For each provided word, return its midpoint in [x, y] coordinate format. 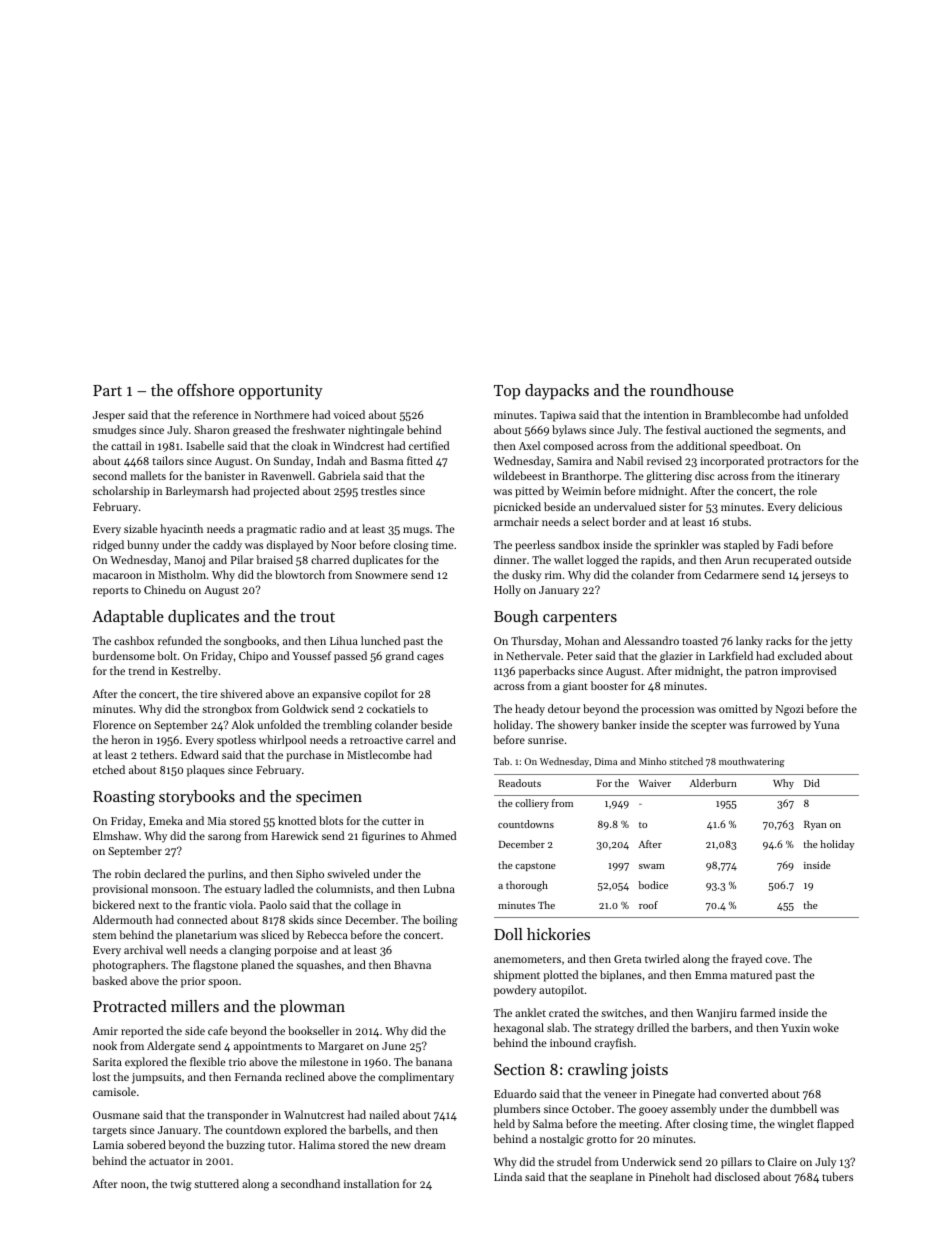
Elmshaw [116, 835]
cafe [218, 1030]
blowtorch [300, 574]
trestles [379, 490]
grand [399, 657]
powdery [515, 991]
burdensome [123, 655]
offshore [205, 390]
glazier [676, 657]
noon [133, 1185]
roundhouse [692, 390]
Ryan [815, 825]
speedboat [755, 447]
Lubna [439, 888]
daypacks [557, 392]
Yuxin [795, 1028]
